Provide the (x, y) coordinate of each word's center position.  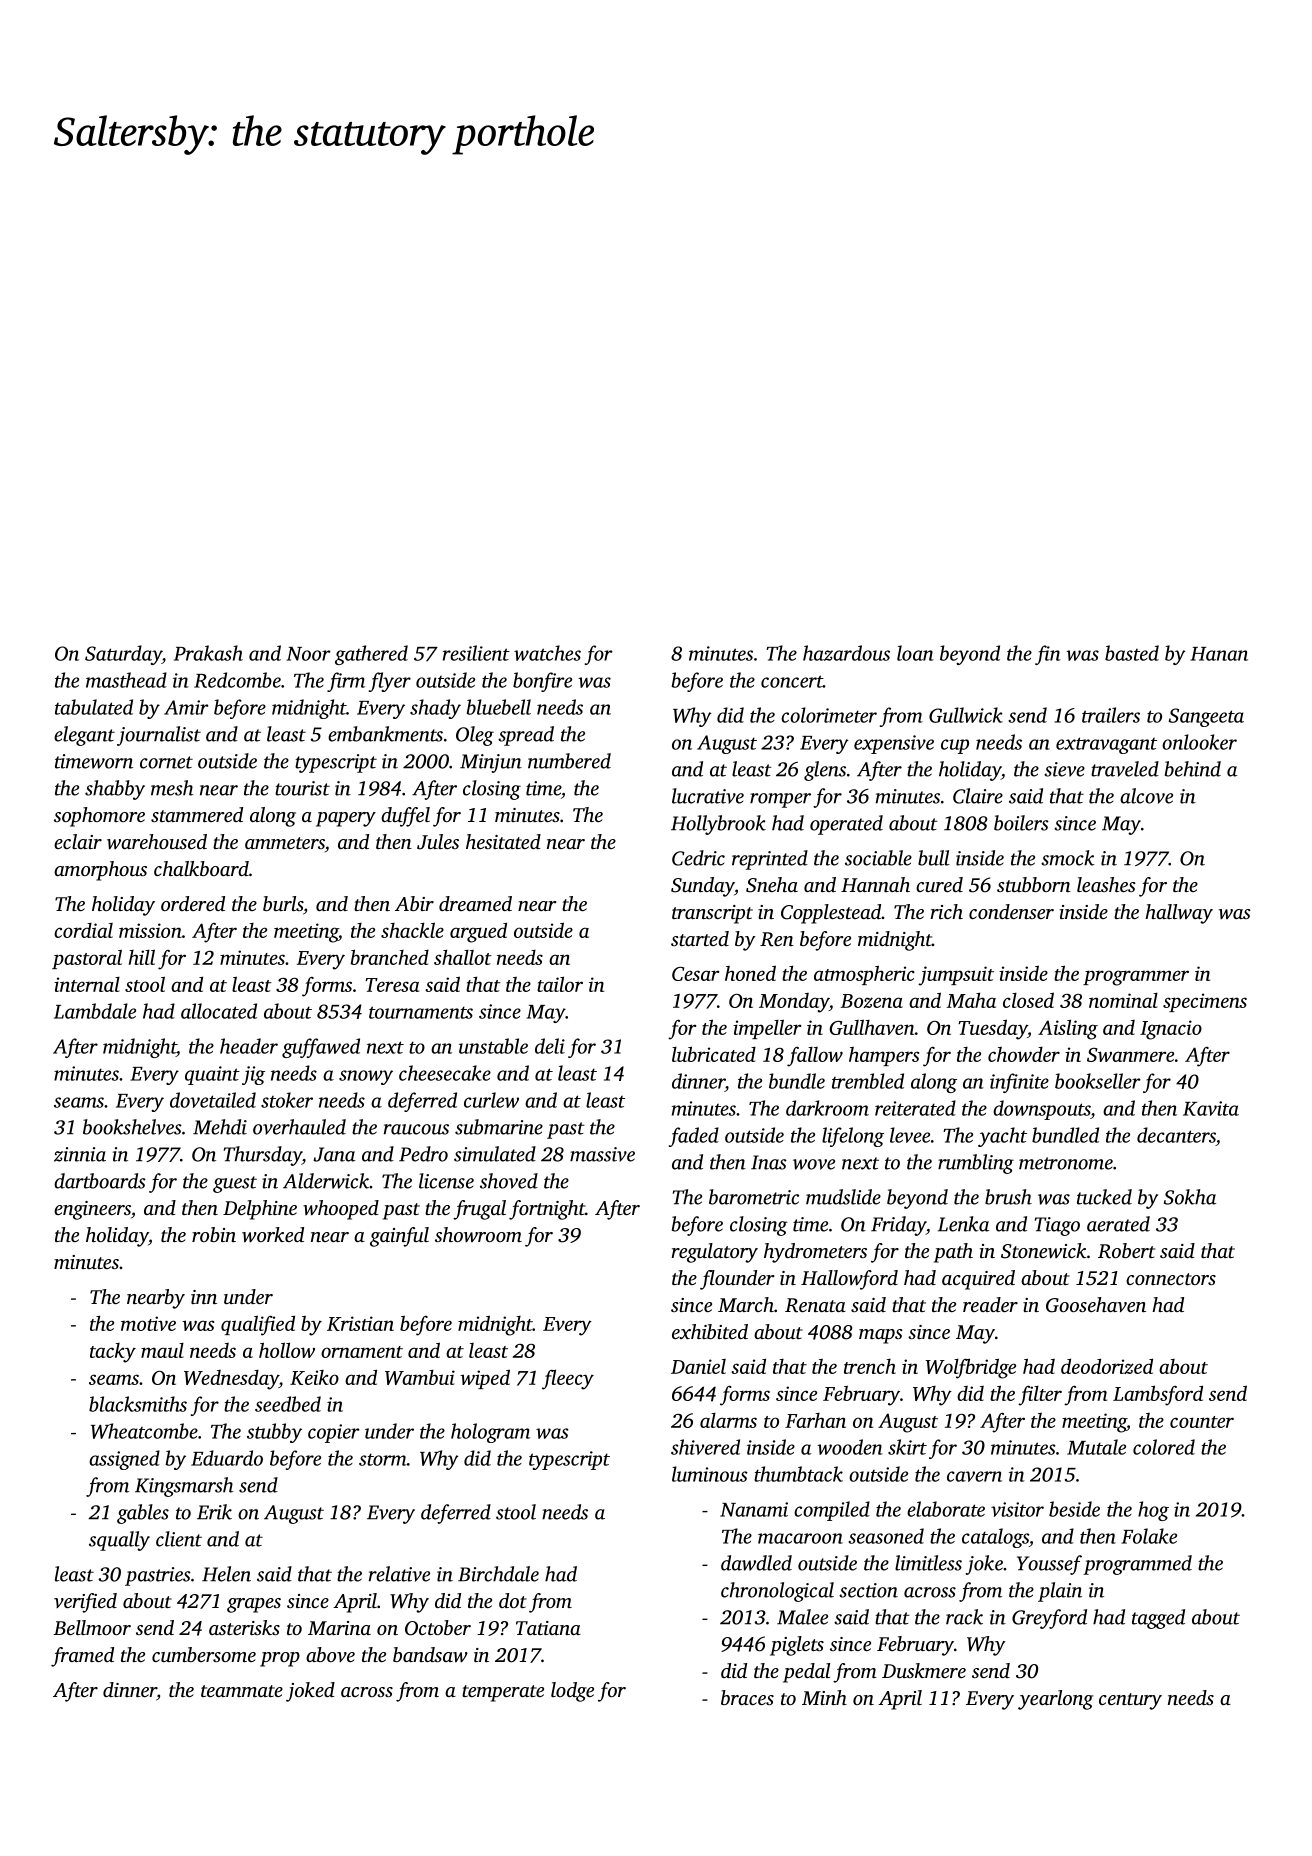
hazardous (846, 653)
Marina (339, 1628)
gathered (371, 655)
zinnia (80, 1154)
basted (1132, 653)
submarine (499, 1127)
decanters (1176, 1135)
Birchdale (498, 1574)
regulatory (714, 1253)
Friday (898, 1226)
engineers (92, 1210)
